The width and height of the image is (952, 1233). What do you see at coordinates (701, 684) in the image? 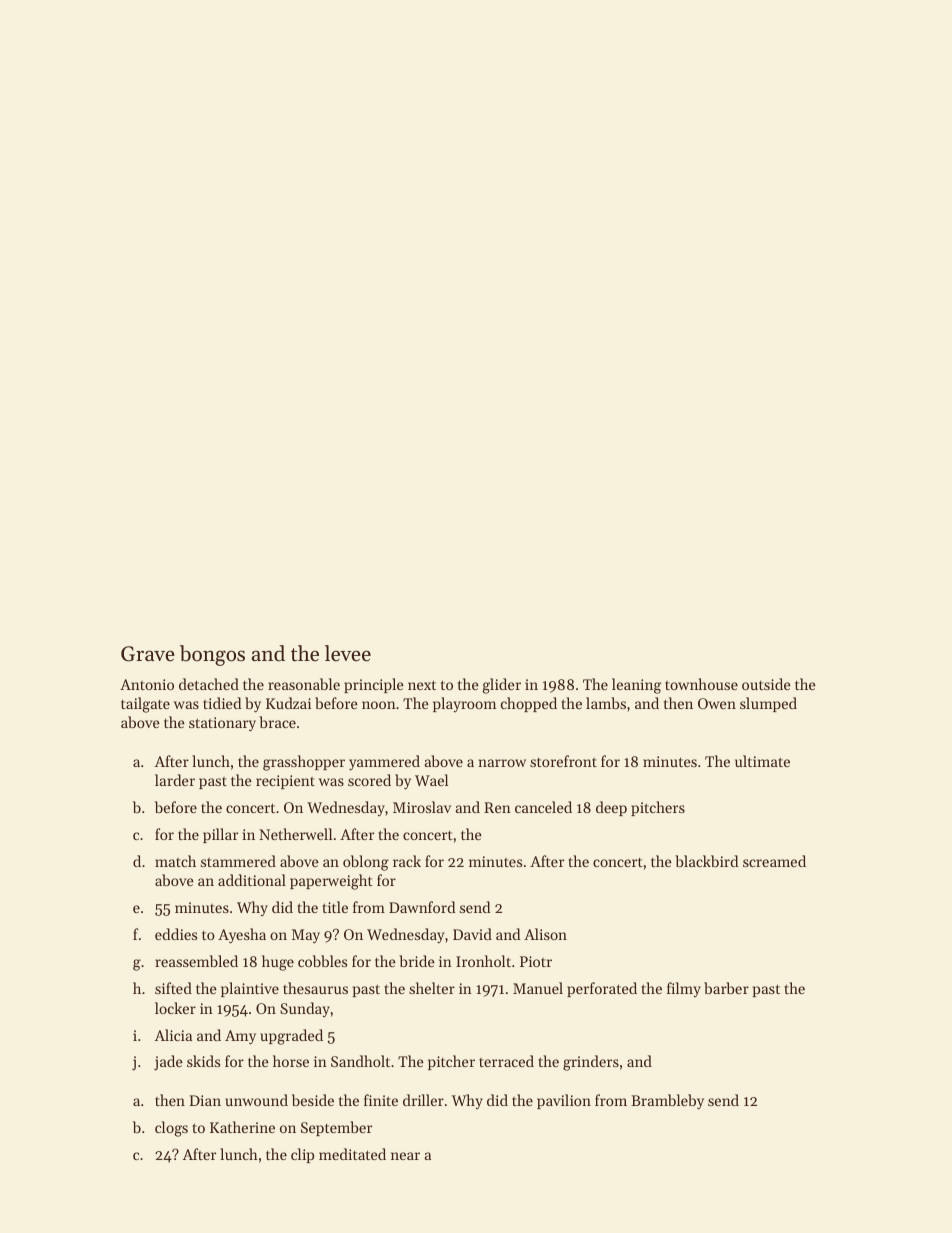
I see `townhouse` at bounding box center [701, 684].
